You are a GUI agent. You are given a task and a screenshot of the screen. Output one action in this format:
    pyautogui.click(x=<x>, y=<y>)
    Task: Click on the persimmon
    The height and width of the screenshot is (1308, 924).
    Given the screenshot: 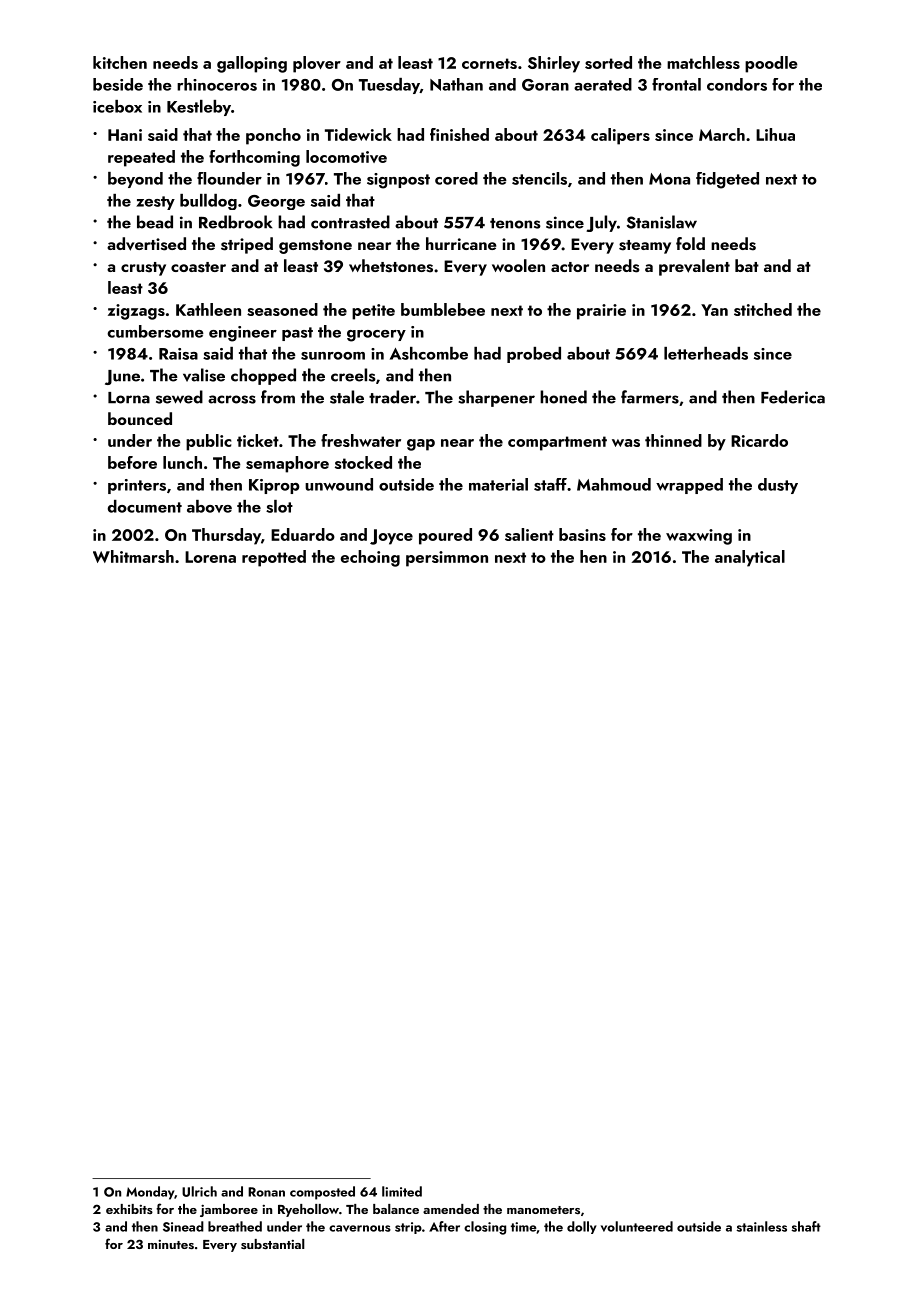 What is the action you would take?
    pyautogui.click(x=447, y=559)
